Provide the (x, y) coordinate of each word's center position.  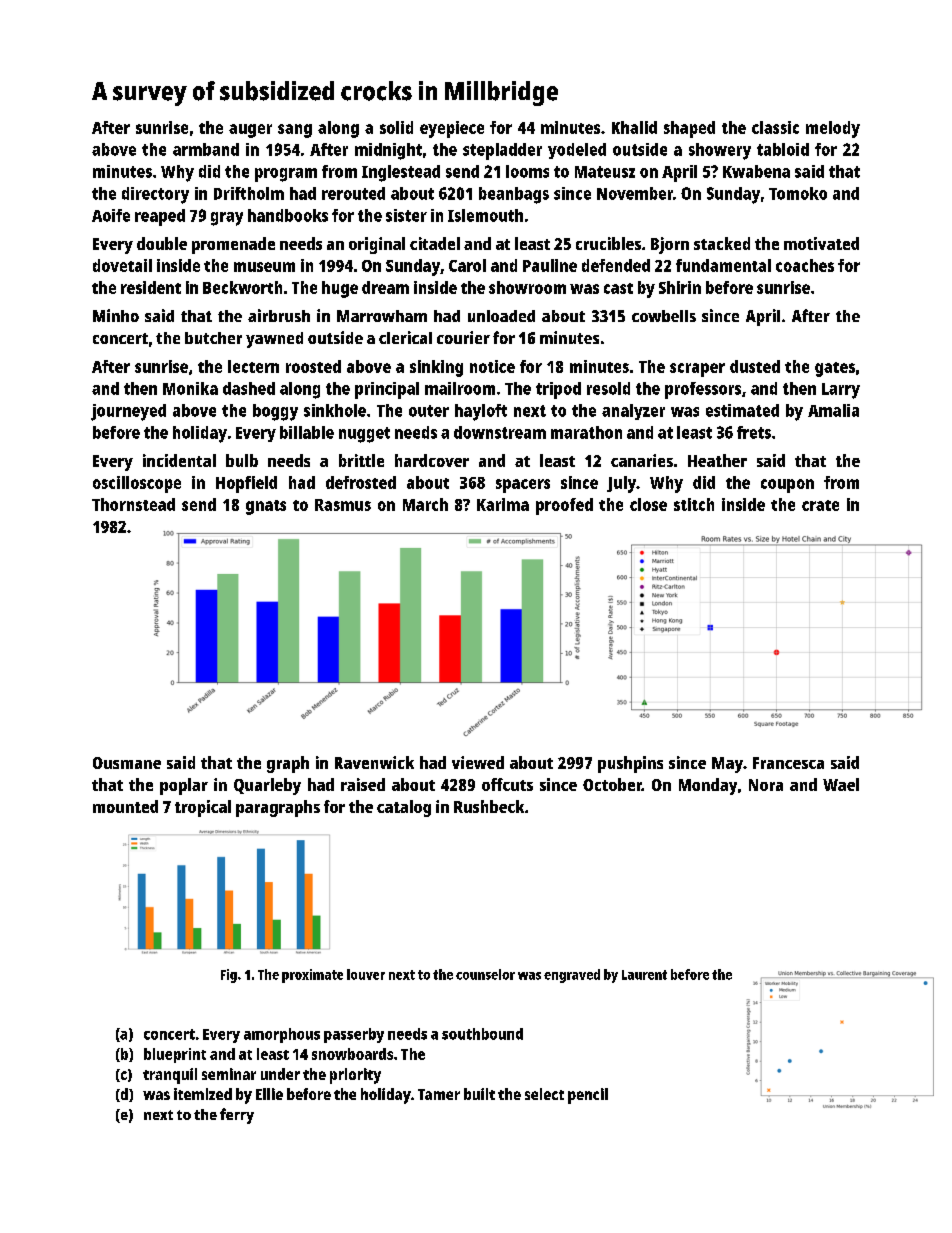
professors (703, 390)
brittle (361, 460)
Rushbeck (489, 806)
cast (618, 288)
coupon (787, 486)
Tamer (439, 1094)
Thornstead (133, 504)
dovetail (122, 265)
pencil (588, 1096)
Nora (766, 785)
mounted (125, 806)
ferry (237, 1116)
